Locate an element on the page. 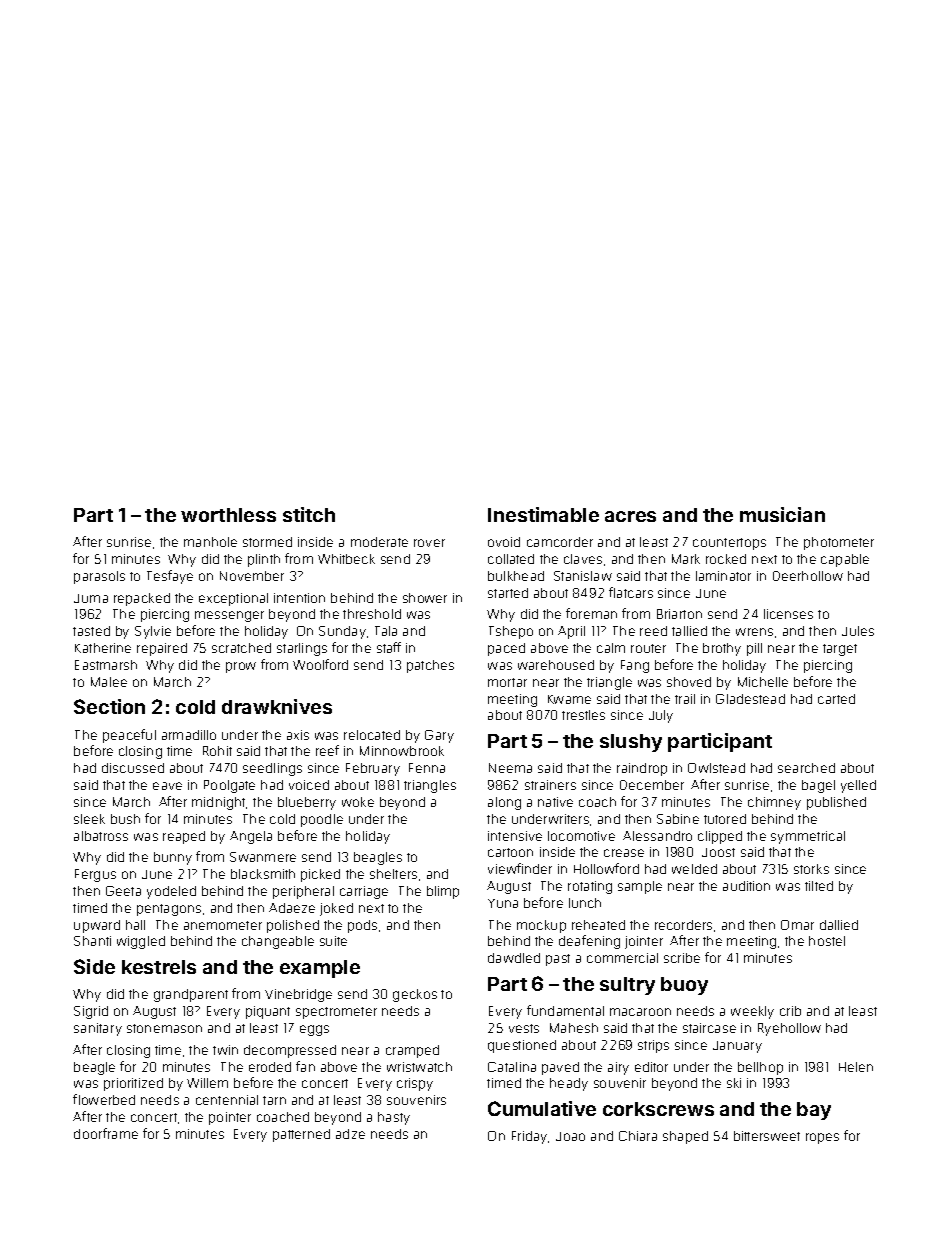 The width and height of the image is (952, 1233). Inestimable is located at coordinates (543, 514).
